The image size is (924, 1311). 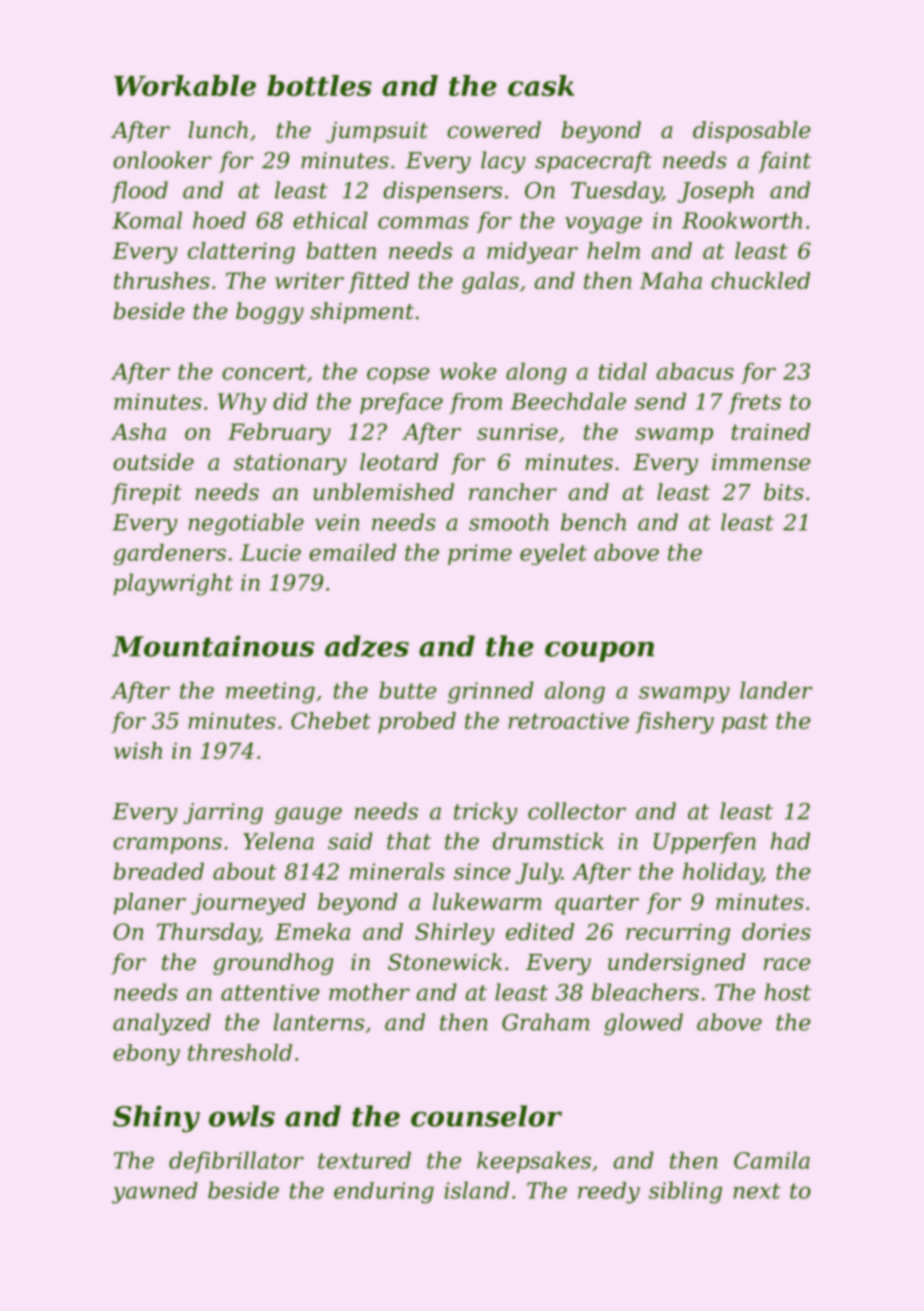 I want to click on bottles, so click(x=319, y=85).
